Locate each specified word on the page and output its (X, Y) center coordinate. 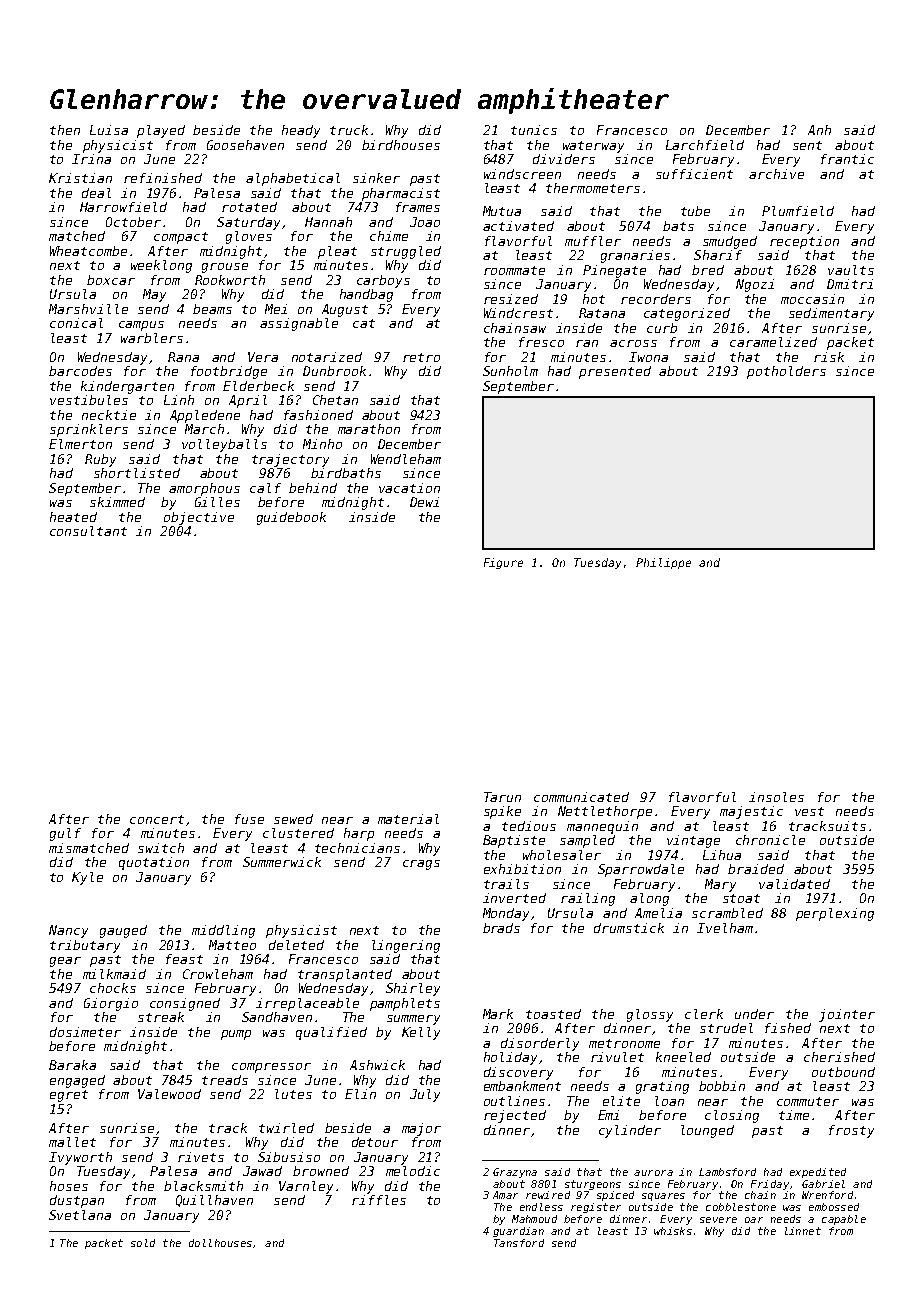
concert (157, 819)
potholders (786, 372)
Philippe (663, 563)
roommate (514, 270)
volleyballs (224, 445)
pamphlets (405, 1004)
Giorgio (111, 1004)
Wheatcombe (88, 251)
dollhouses (220, 1243)
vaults (851, 270)
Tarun (502, 797)
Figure (503, 563)
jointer (847, 1015)
